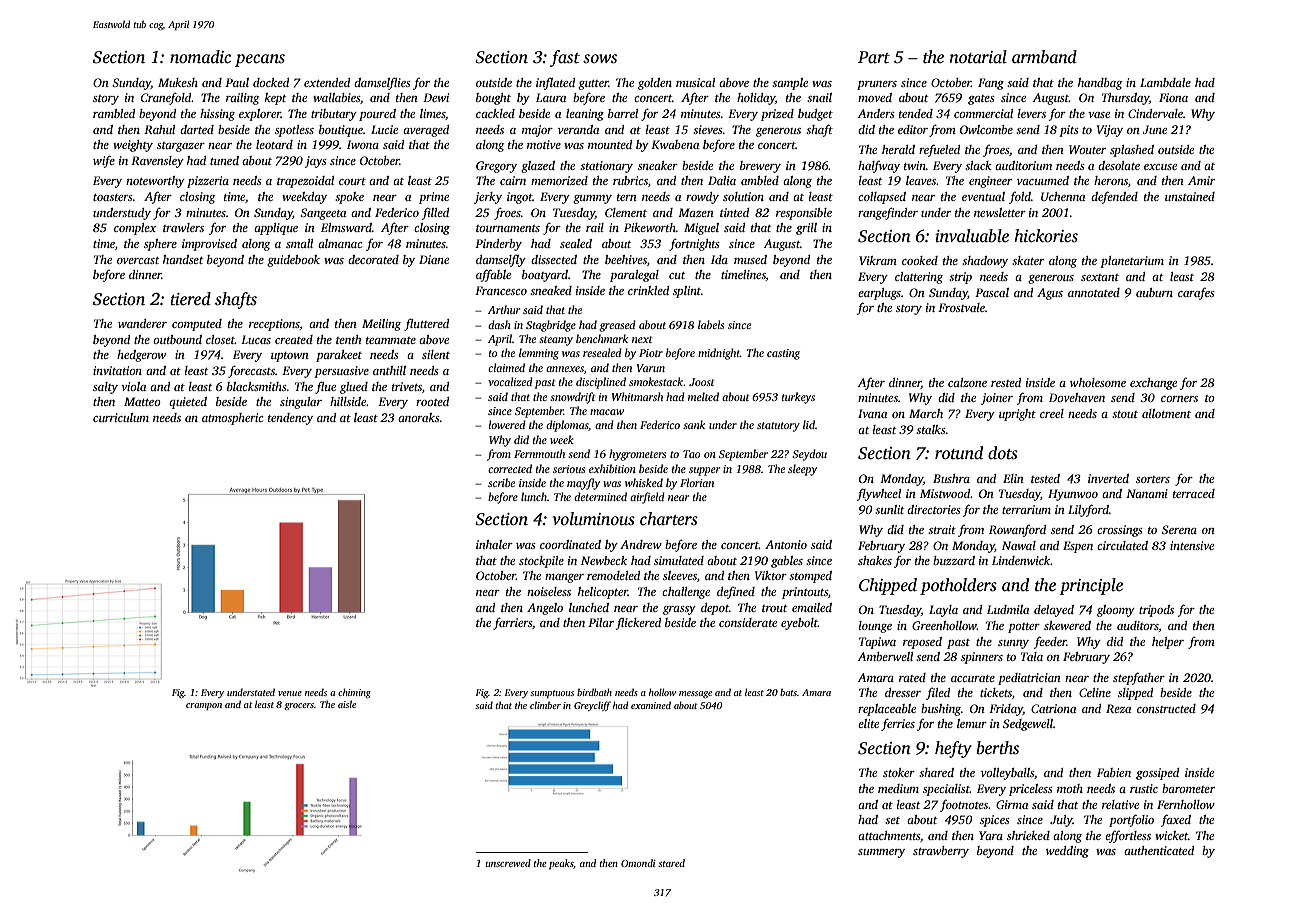 The height and width of the screenshot is (924, 1308). Describe the element at coordinates (508, 863) in the screenshot. I see `unscrewed` at that location.
